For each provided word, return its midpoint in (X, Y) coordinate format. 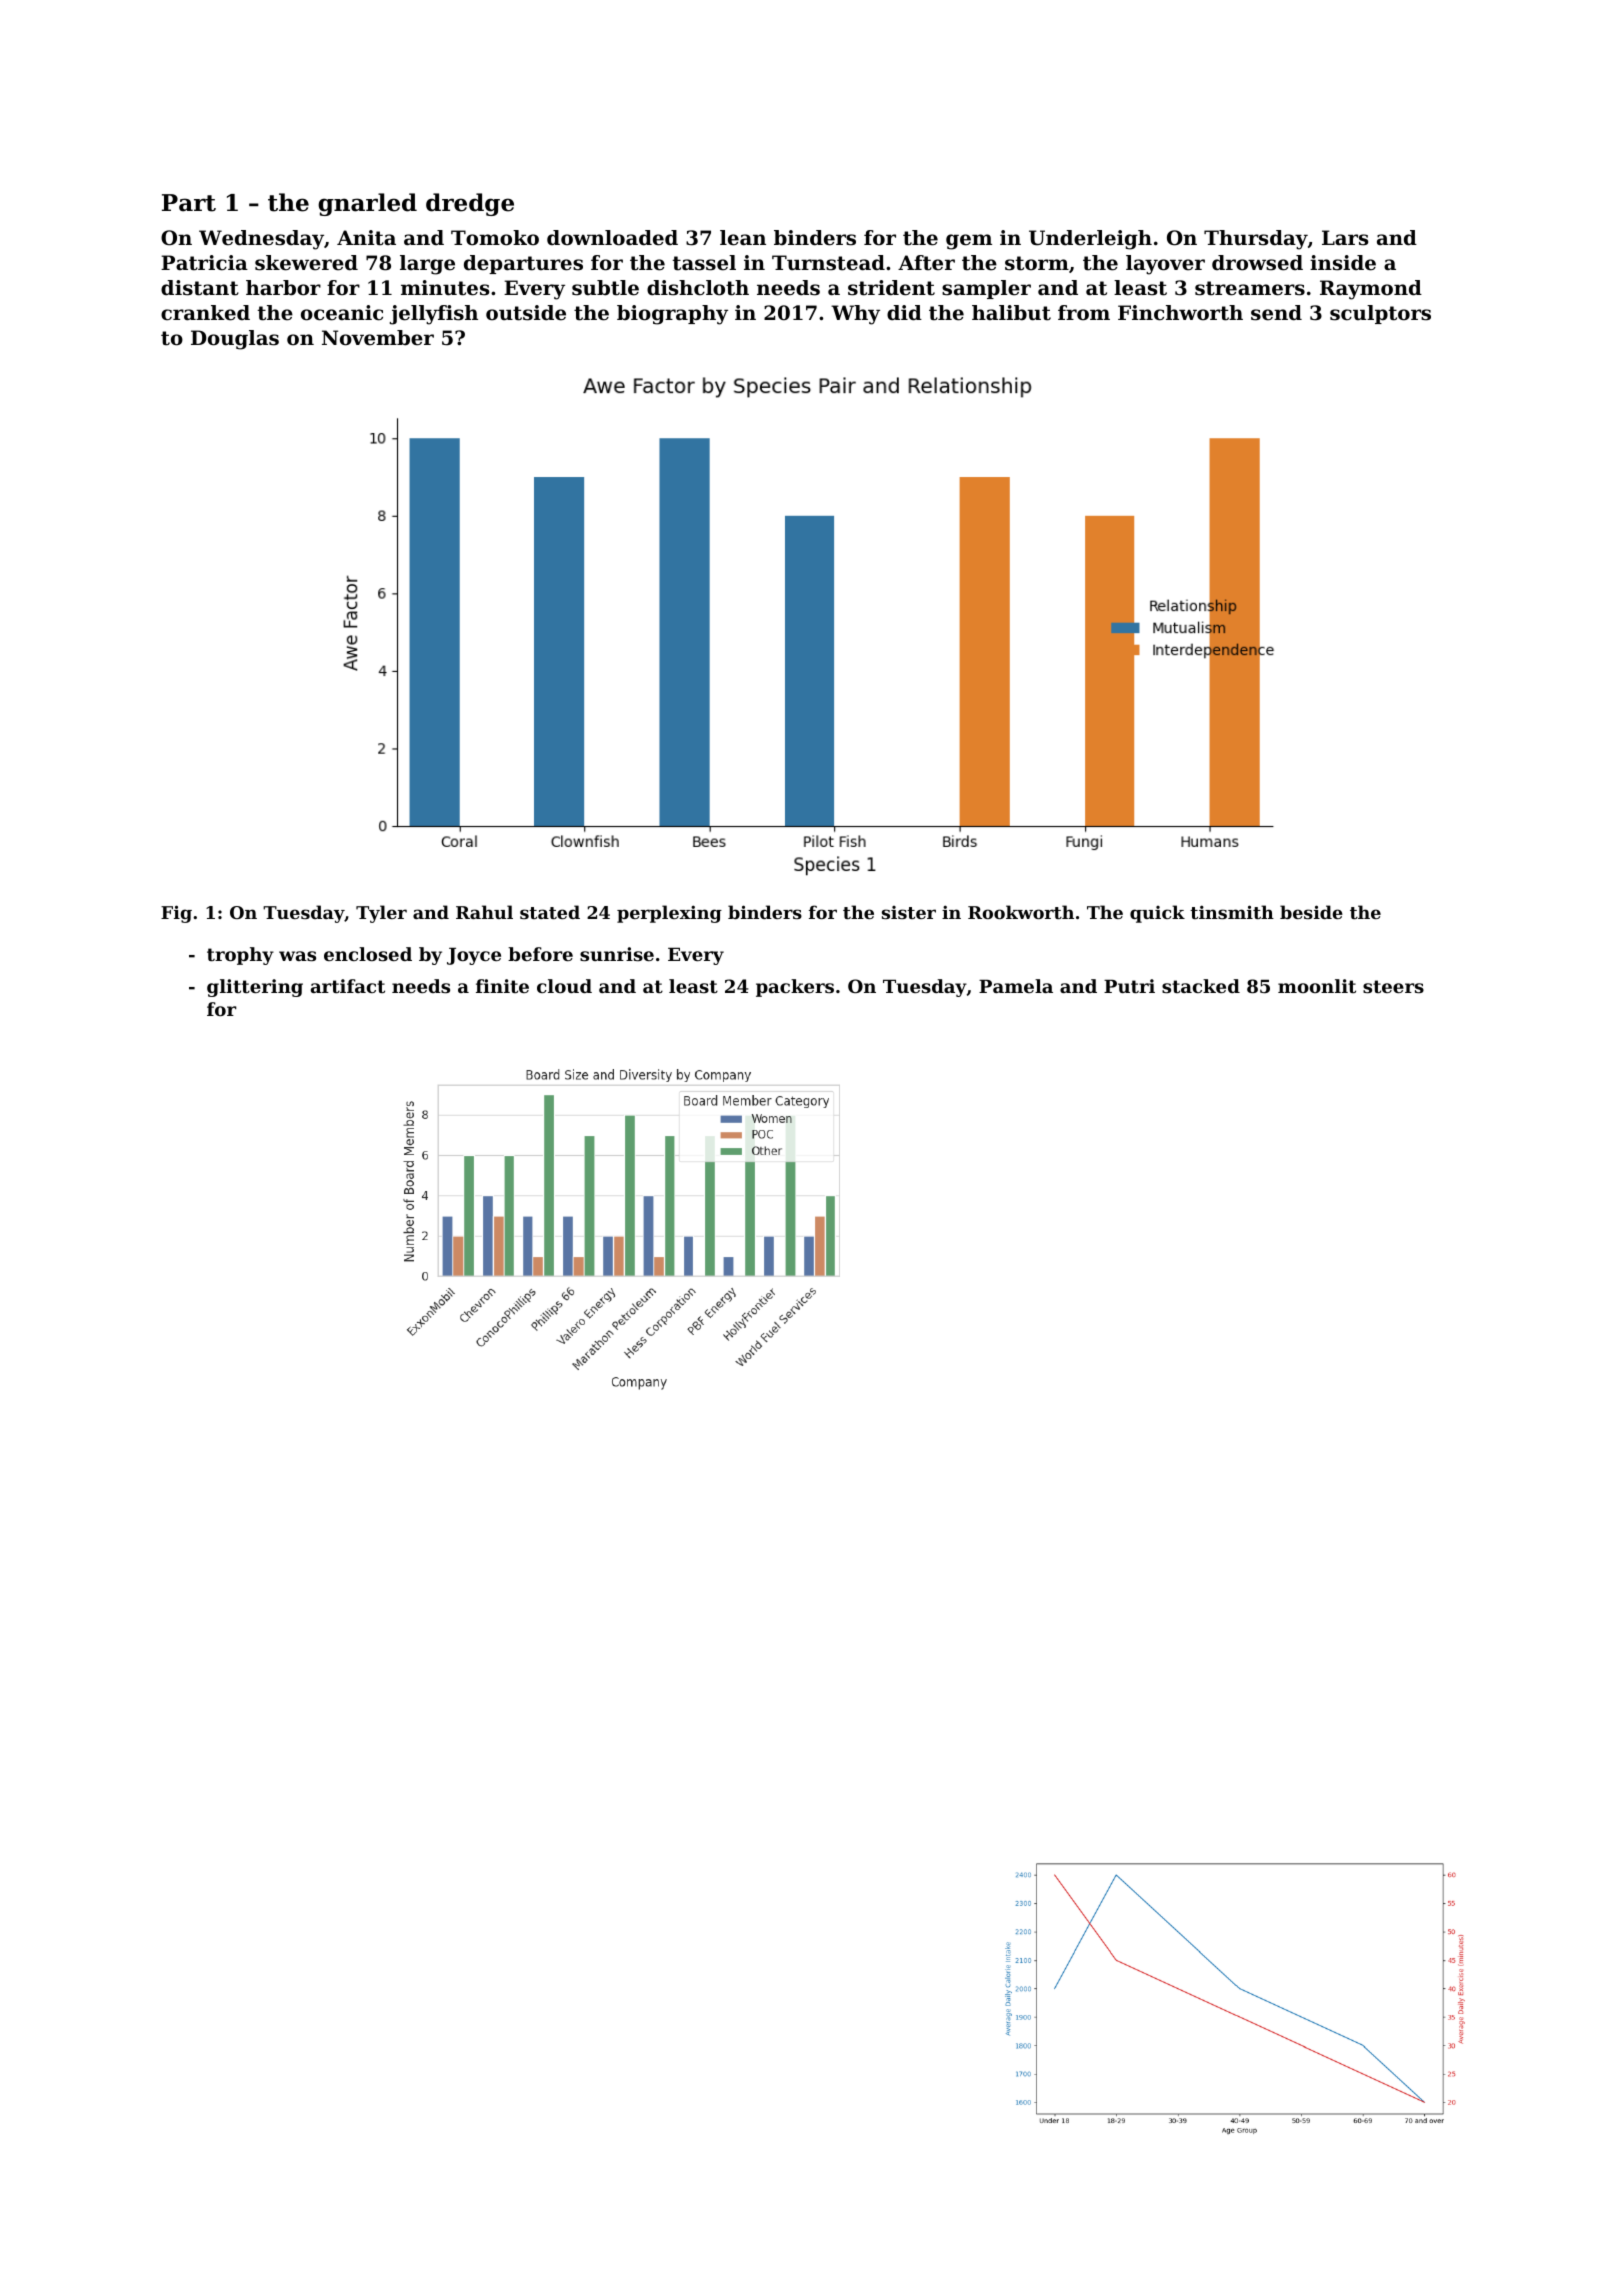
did (904, 313)
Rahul (484, 912)
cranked (205, 313)
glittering (255, 988)
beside (1311, 912)
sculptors (1380, 314)
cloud (564, 986)
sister (909, 912)
